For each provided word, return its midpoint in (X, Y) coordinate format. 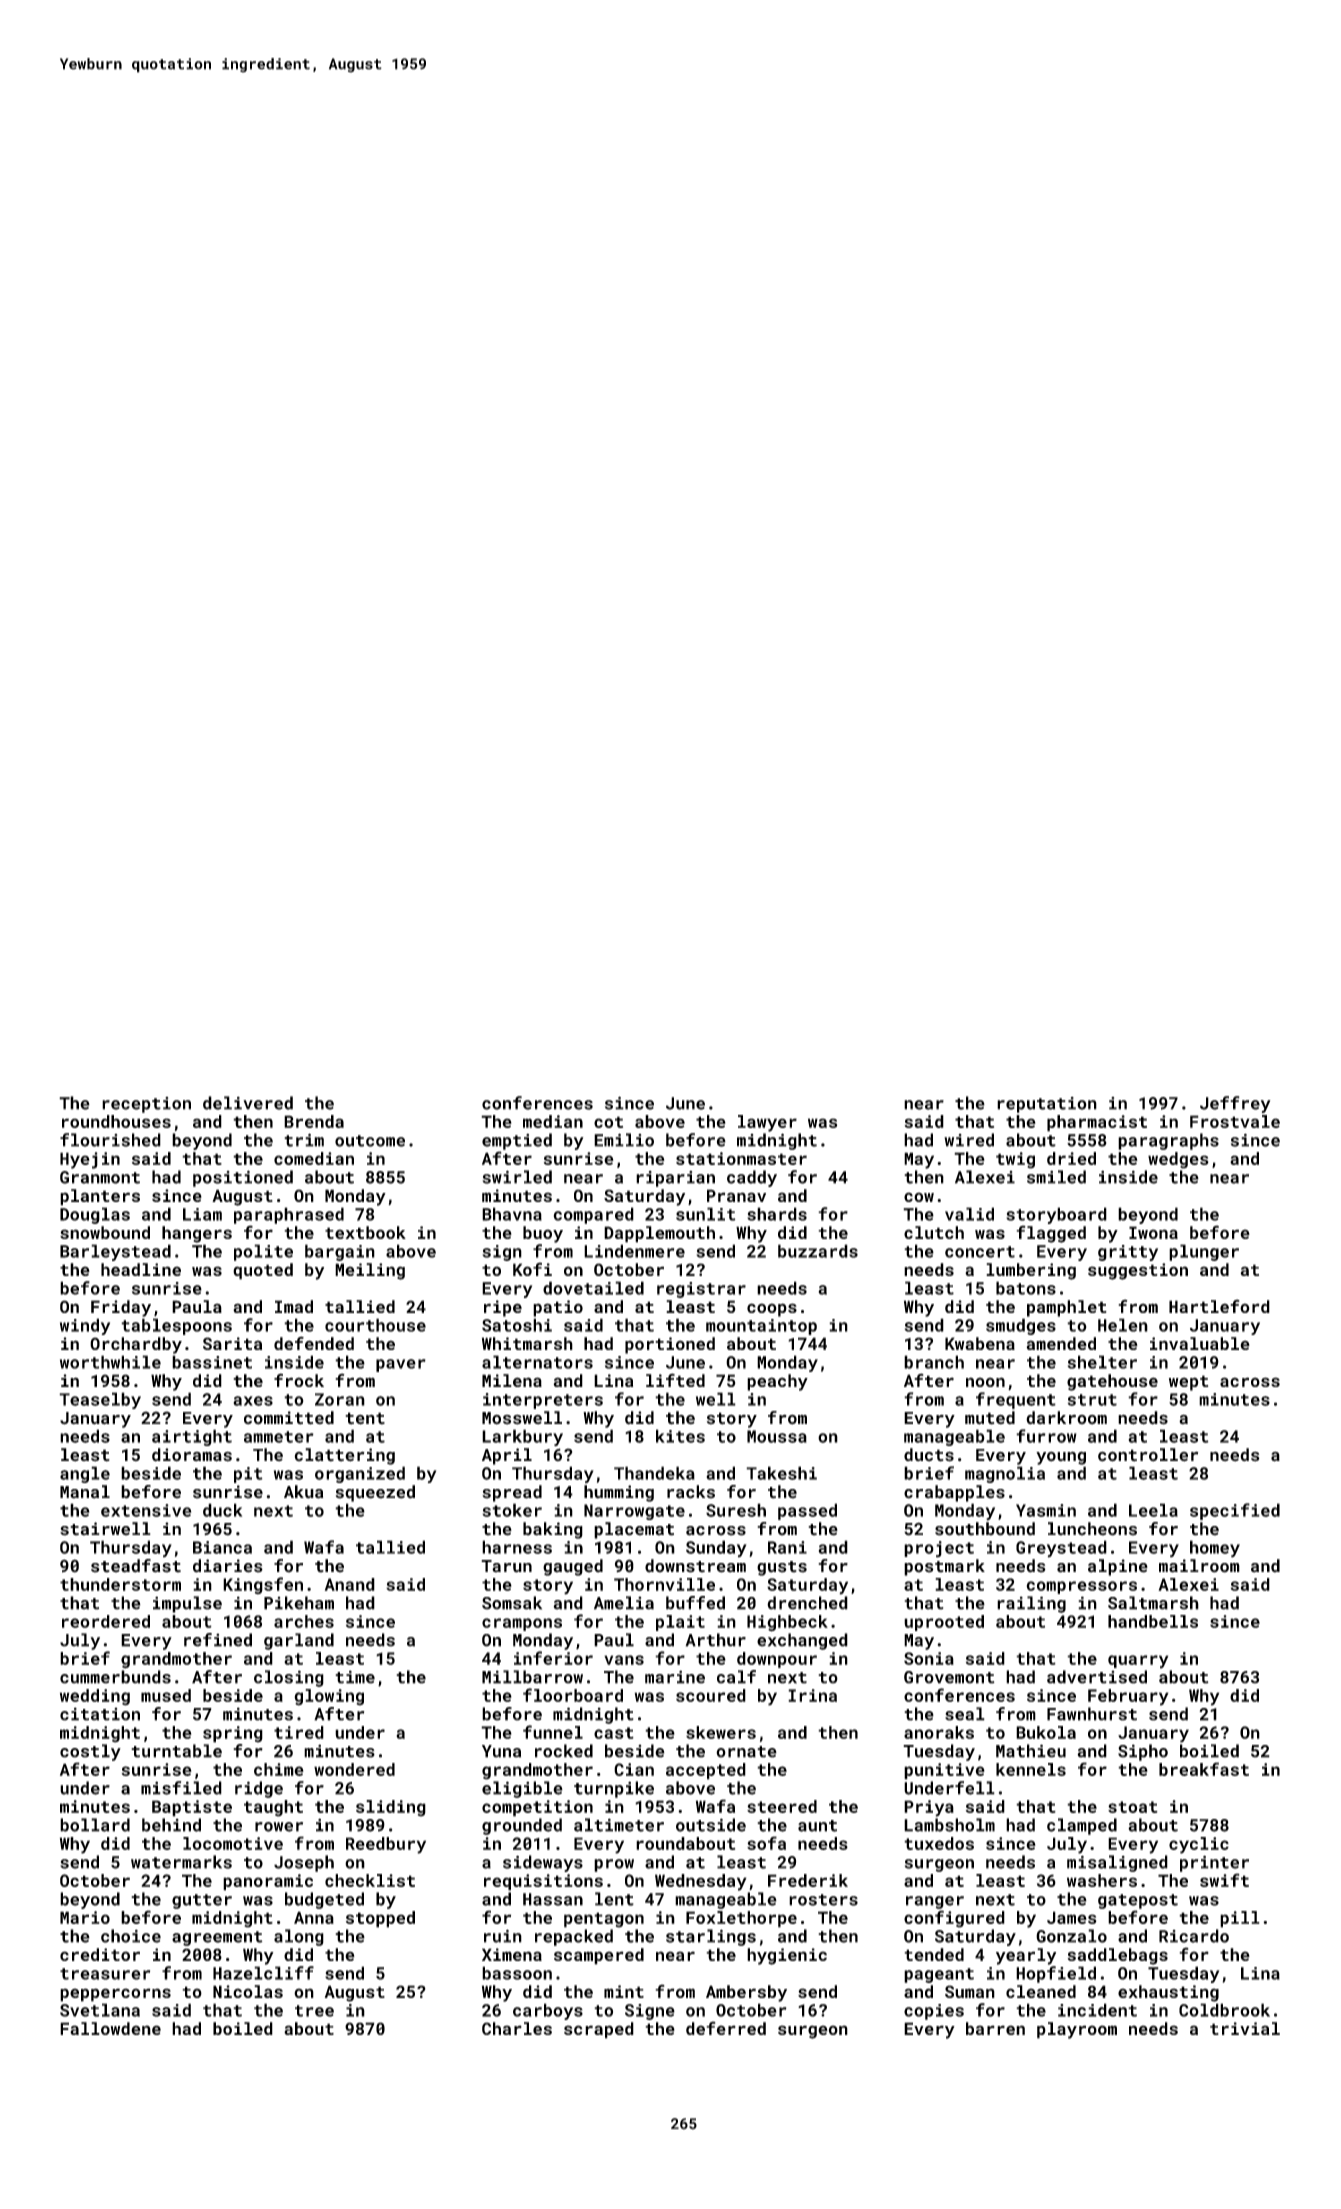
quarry (1138, 1662)
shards (777, 1214)
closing (289, 1678)
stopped (380, 1919)
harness (517, 1547)
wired (969, 1140)
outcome (370, 1141)
